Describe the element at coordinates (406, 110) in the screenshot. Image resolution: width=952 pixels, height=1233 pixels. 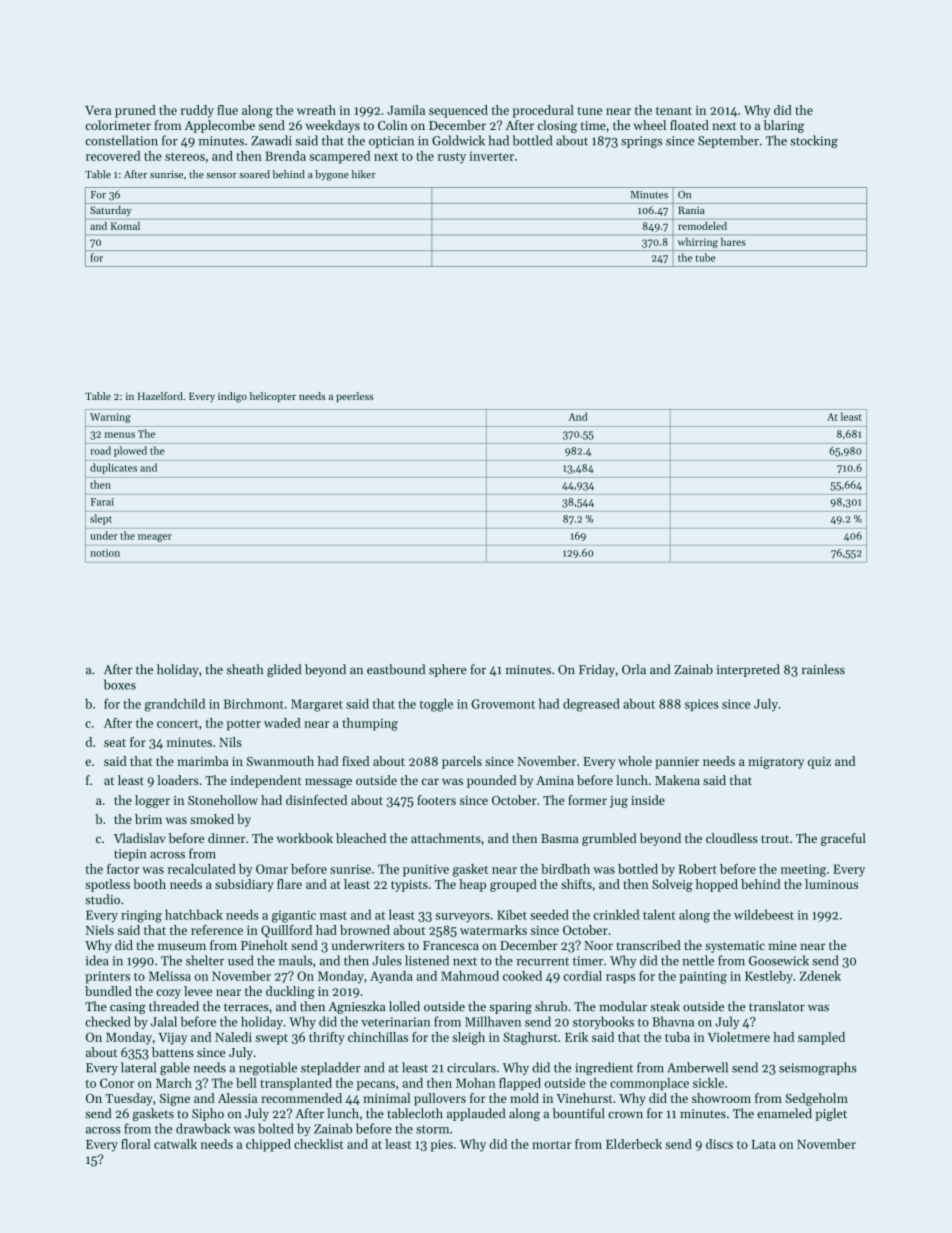
I see `Jamila` at that location.
